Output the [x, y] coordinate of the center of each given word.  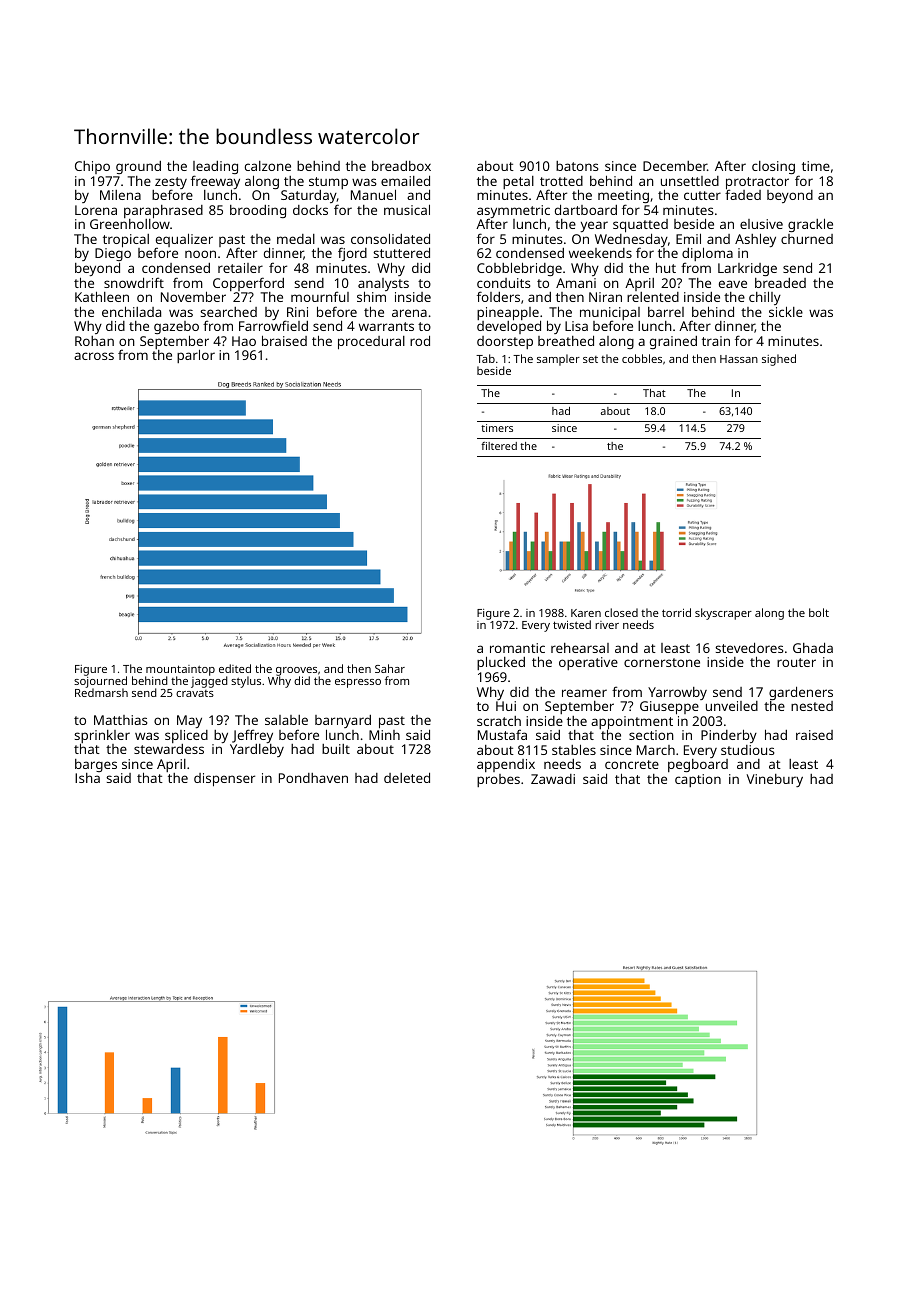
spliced [186, 736]
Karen [586, 613]
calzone [268, 166]
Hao [244, 341]
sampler [558, 360]
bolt [819, 612]
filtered [499, 446]
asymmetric [513, 212]
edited [235, 668]
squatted [640, 226]
